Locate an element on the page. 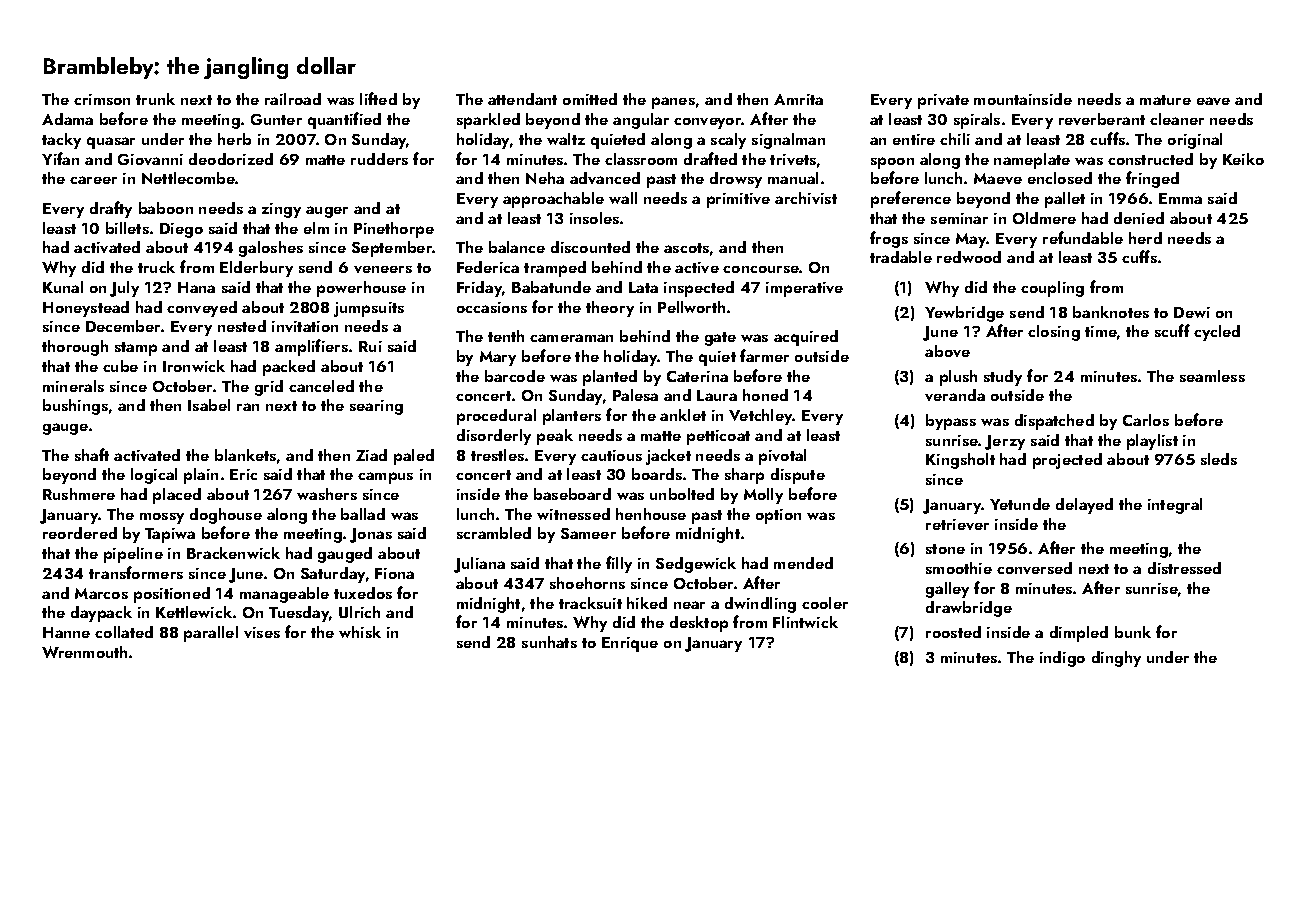  Amrita is located at coordinates (798, 99).
